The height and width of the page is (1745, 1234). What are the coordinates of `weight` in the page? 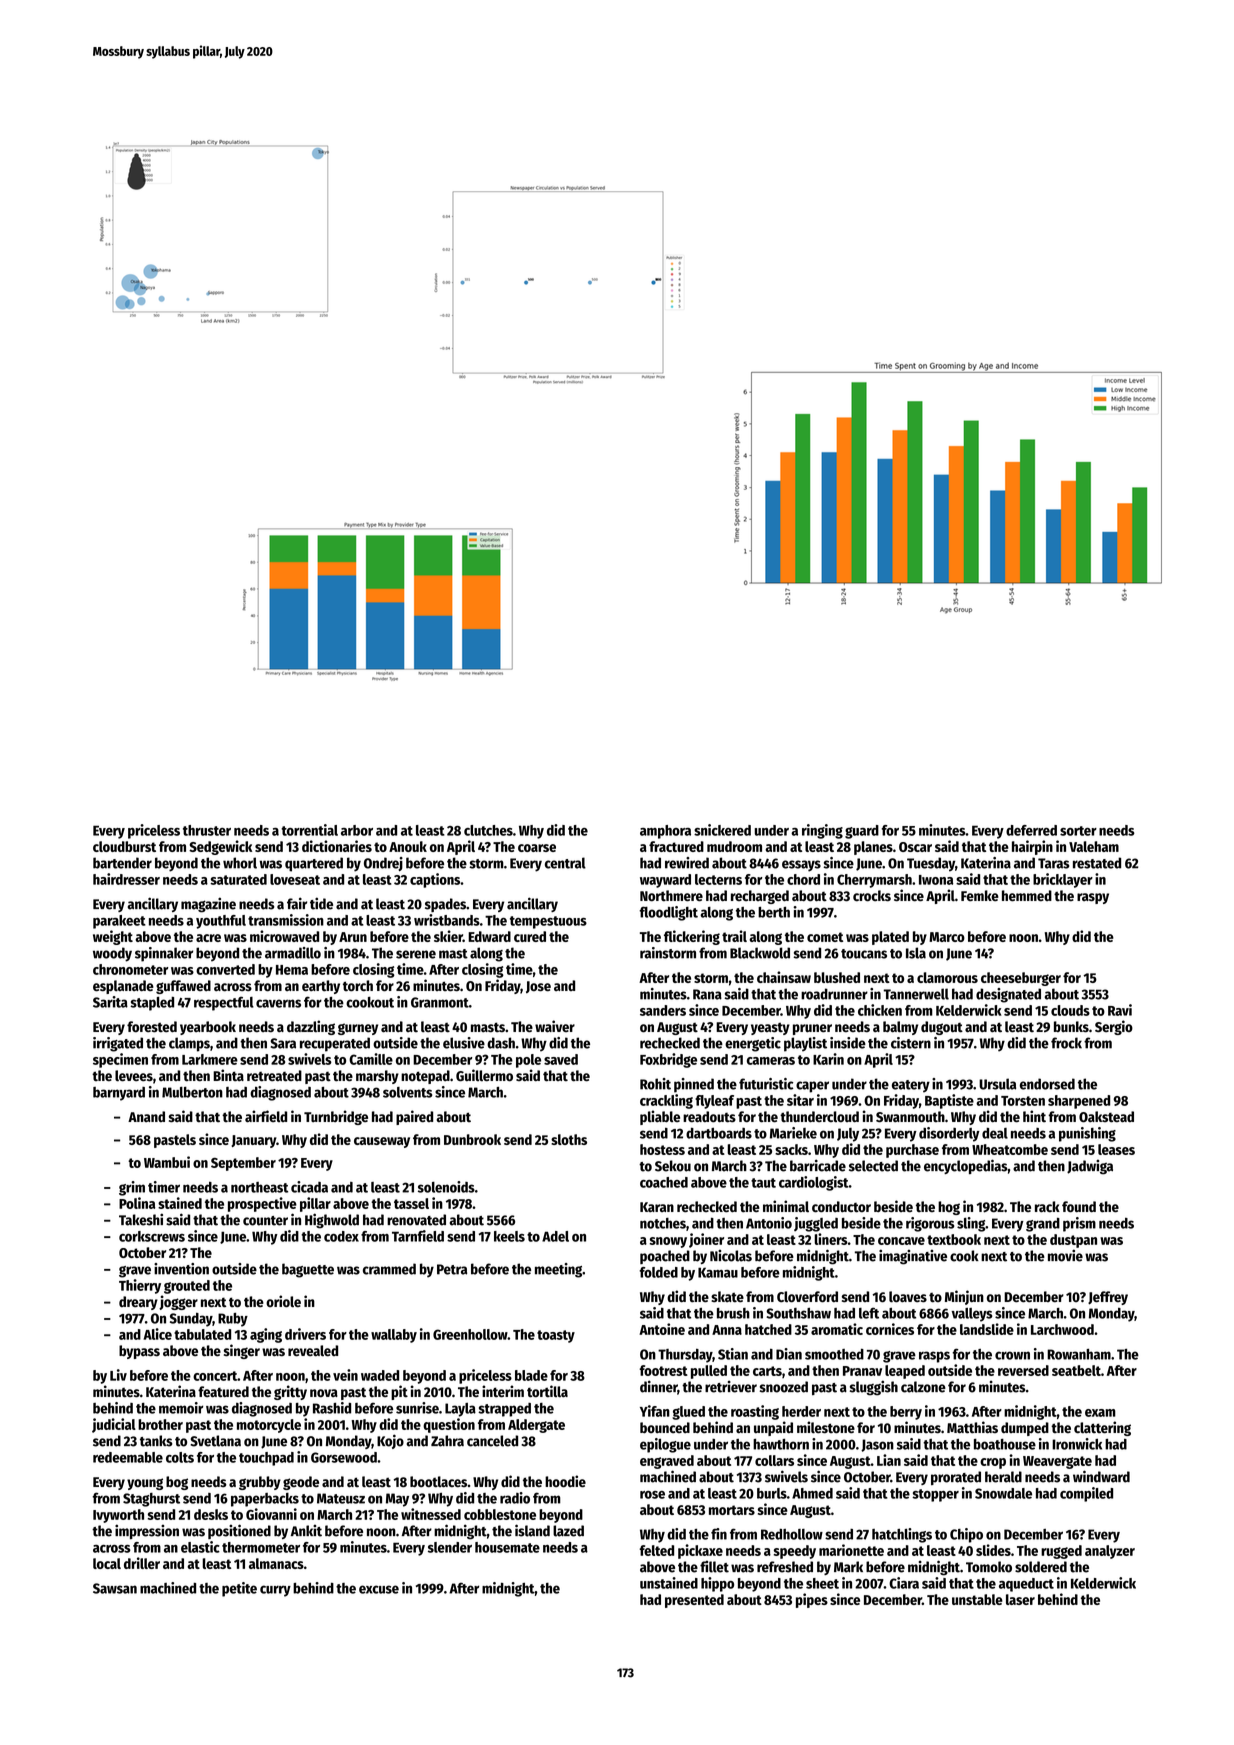 It's located at (113, 937).
